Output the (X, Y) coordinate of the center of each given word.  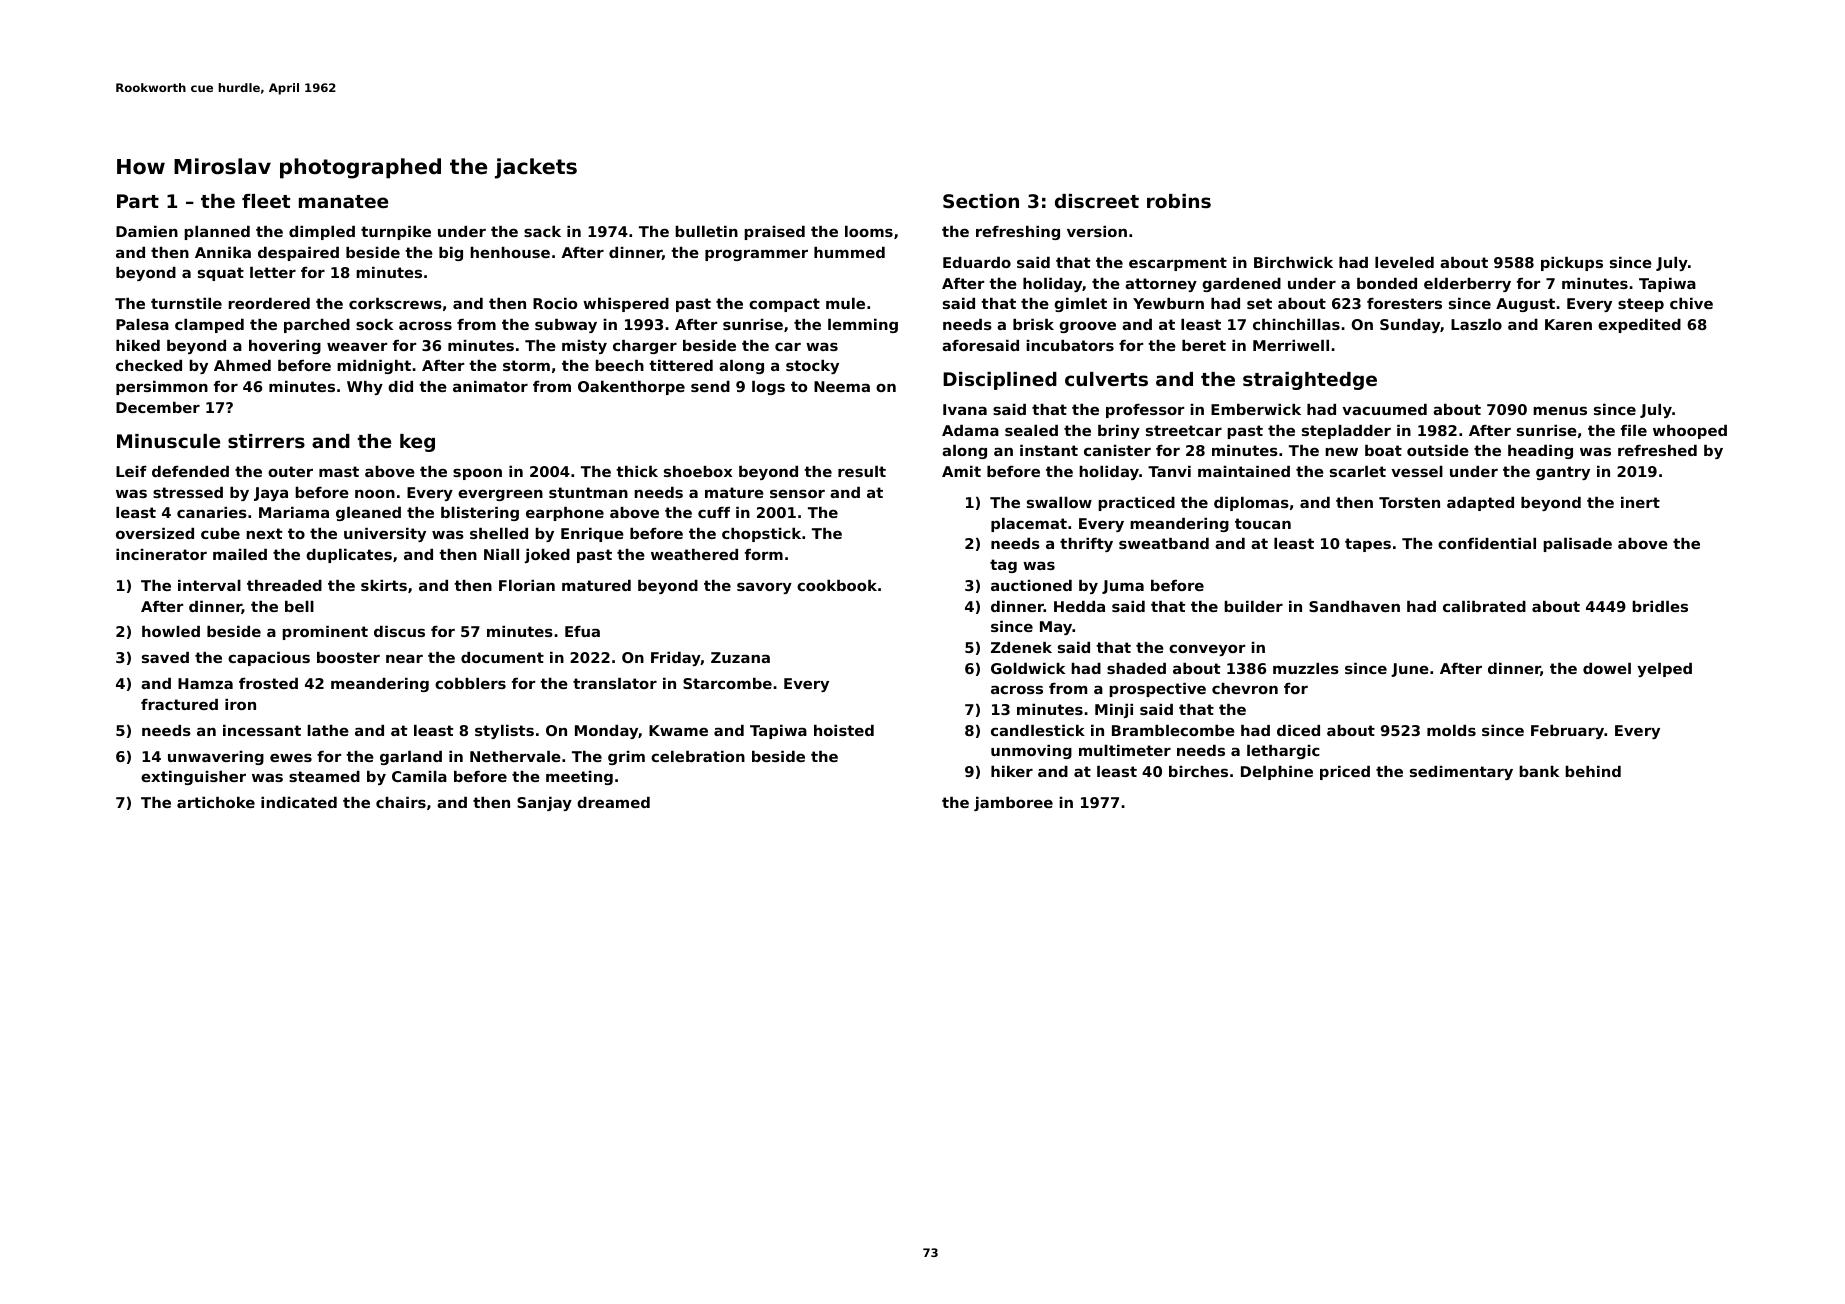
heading (1540, 452)
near (404, 658)
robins (1179, 201)
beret (1204, 345)
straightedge (1310, 381)
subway (566, 326)
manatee (343, 201)
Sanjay (544, 804)
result (862, 471)
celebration (698, 756)
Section (981, 201)
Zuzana (740, 657)
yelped (1664, 670)
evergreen (500, 495)
